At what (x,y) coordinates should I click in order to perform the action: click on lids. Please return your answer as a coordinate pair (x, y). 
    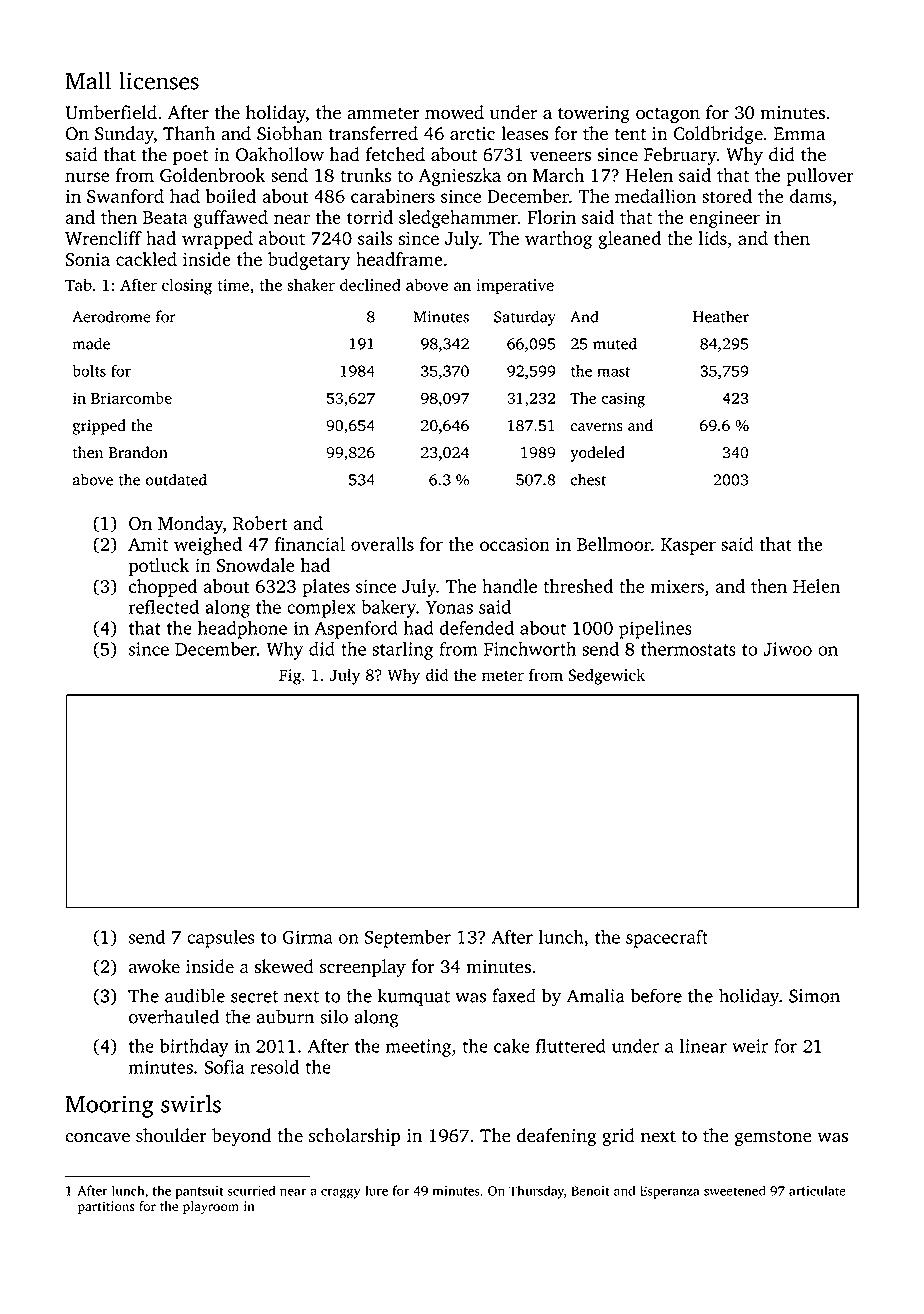
    Looking at the image, I should click on (713, 238).
